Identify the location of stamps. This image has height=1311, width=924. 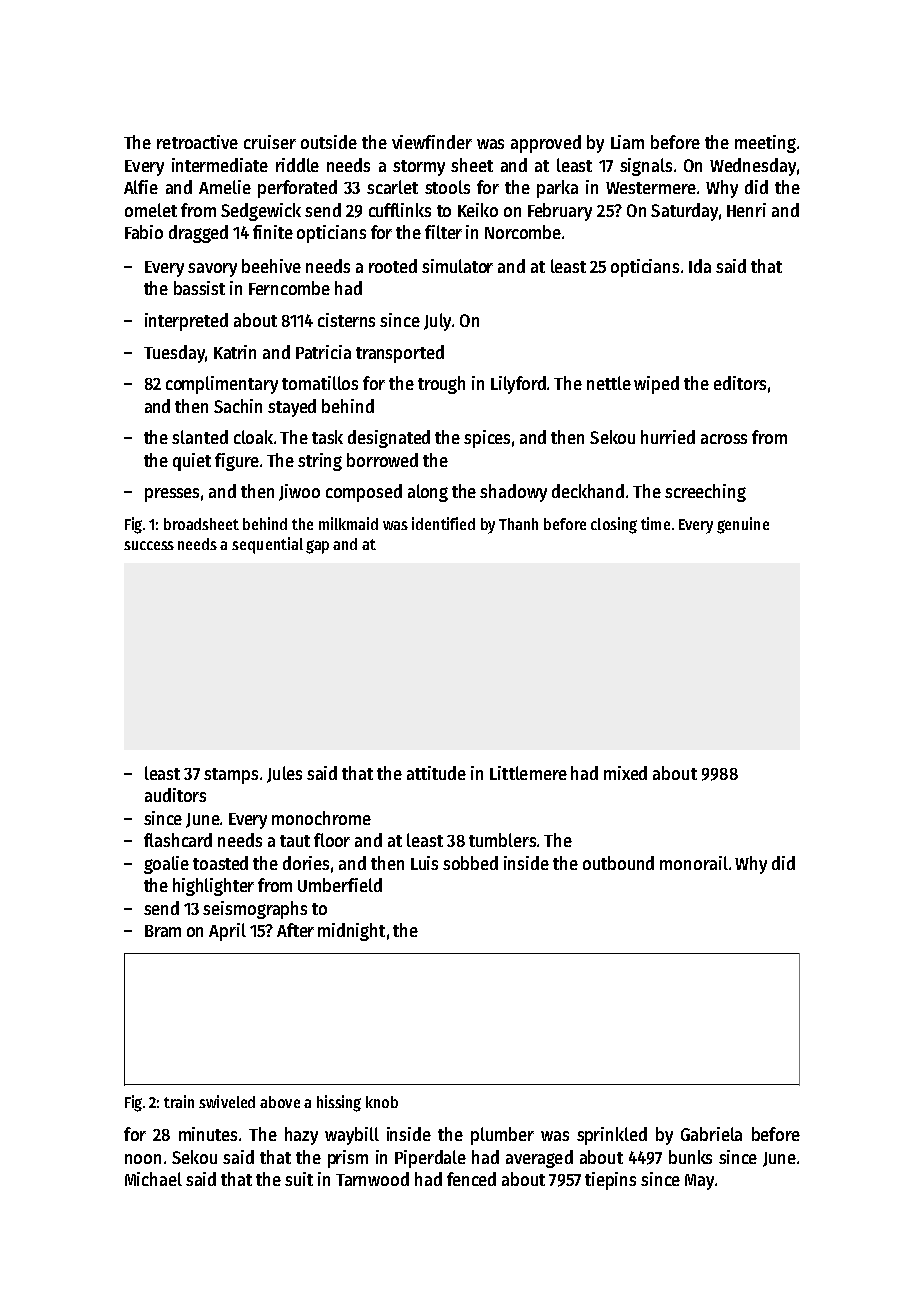
(231, 776).
